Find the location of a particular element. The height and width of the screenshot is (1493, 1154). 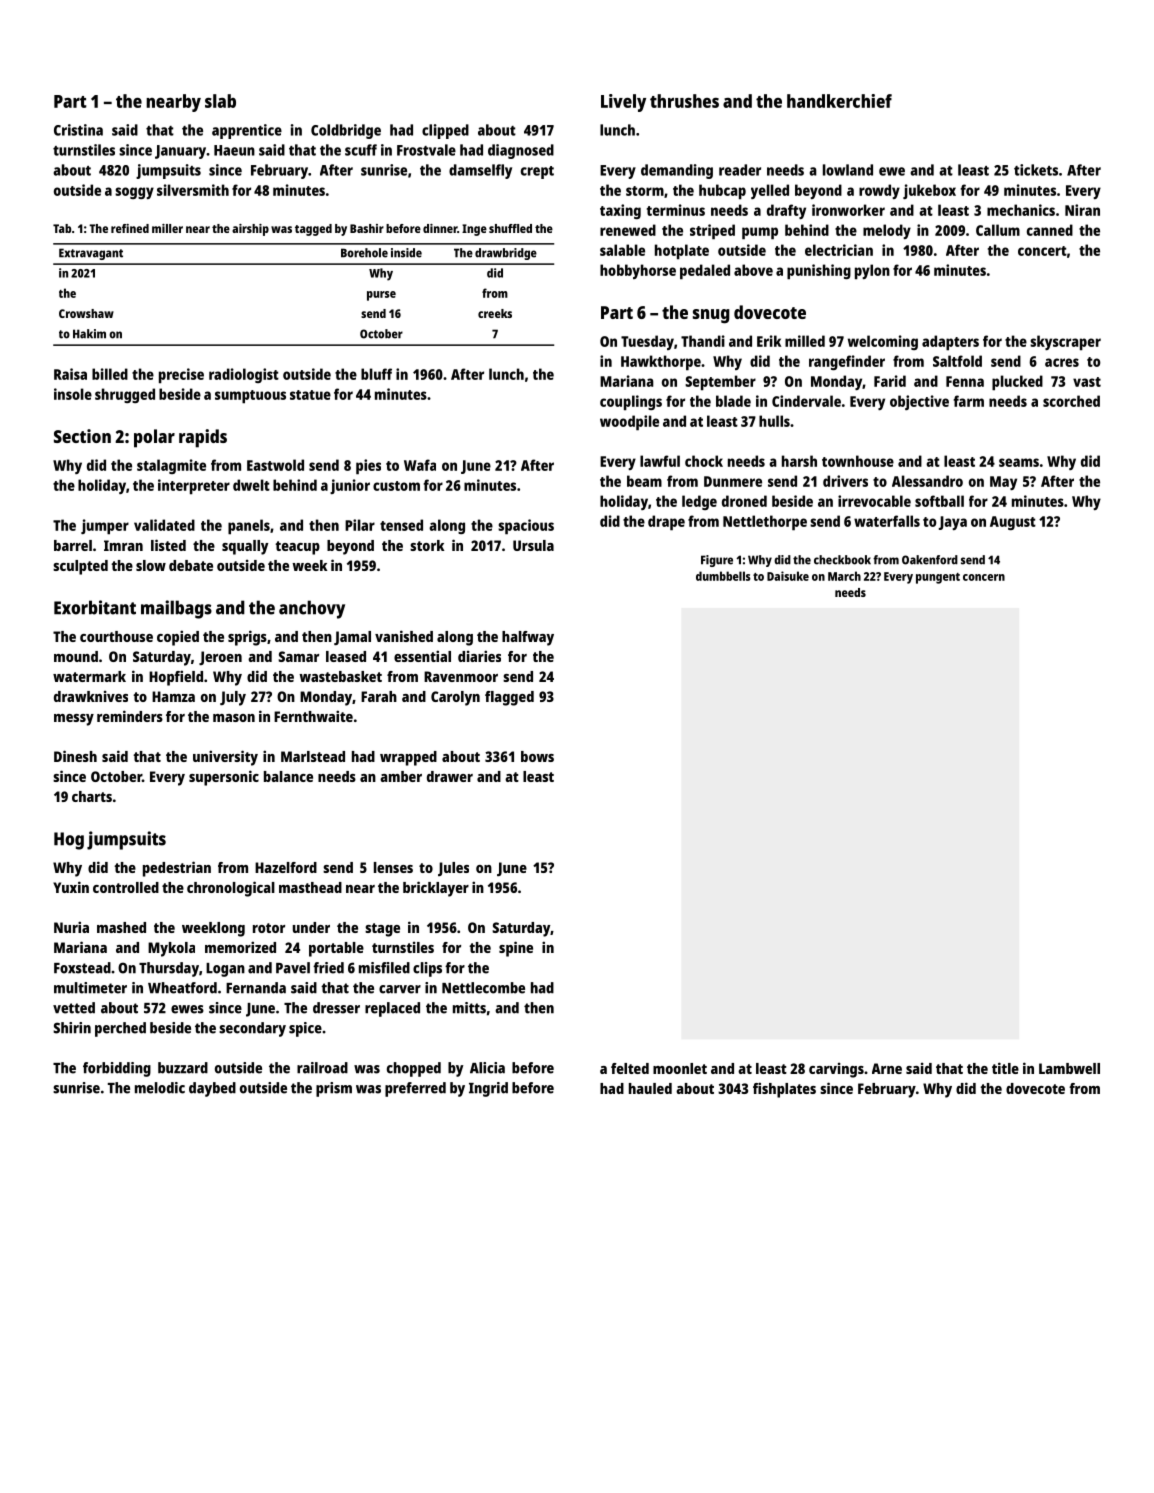

drawer is located at coordinates (450, 776).
